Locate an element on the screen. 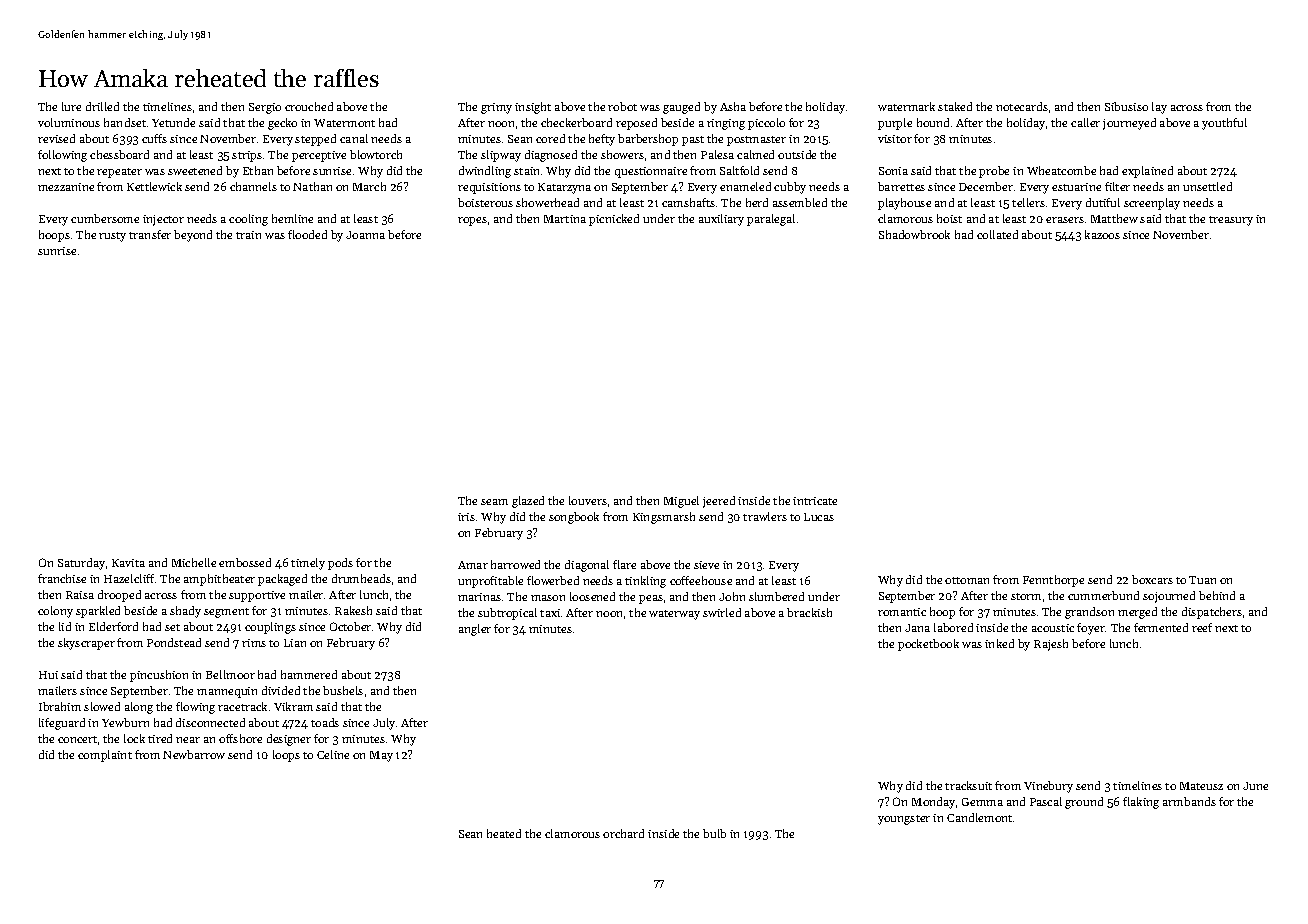 Image resolution: width=1308 pixels, height=924 pixels. angler is located at coordinates (475, 630).
